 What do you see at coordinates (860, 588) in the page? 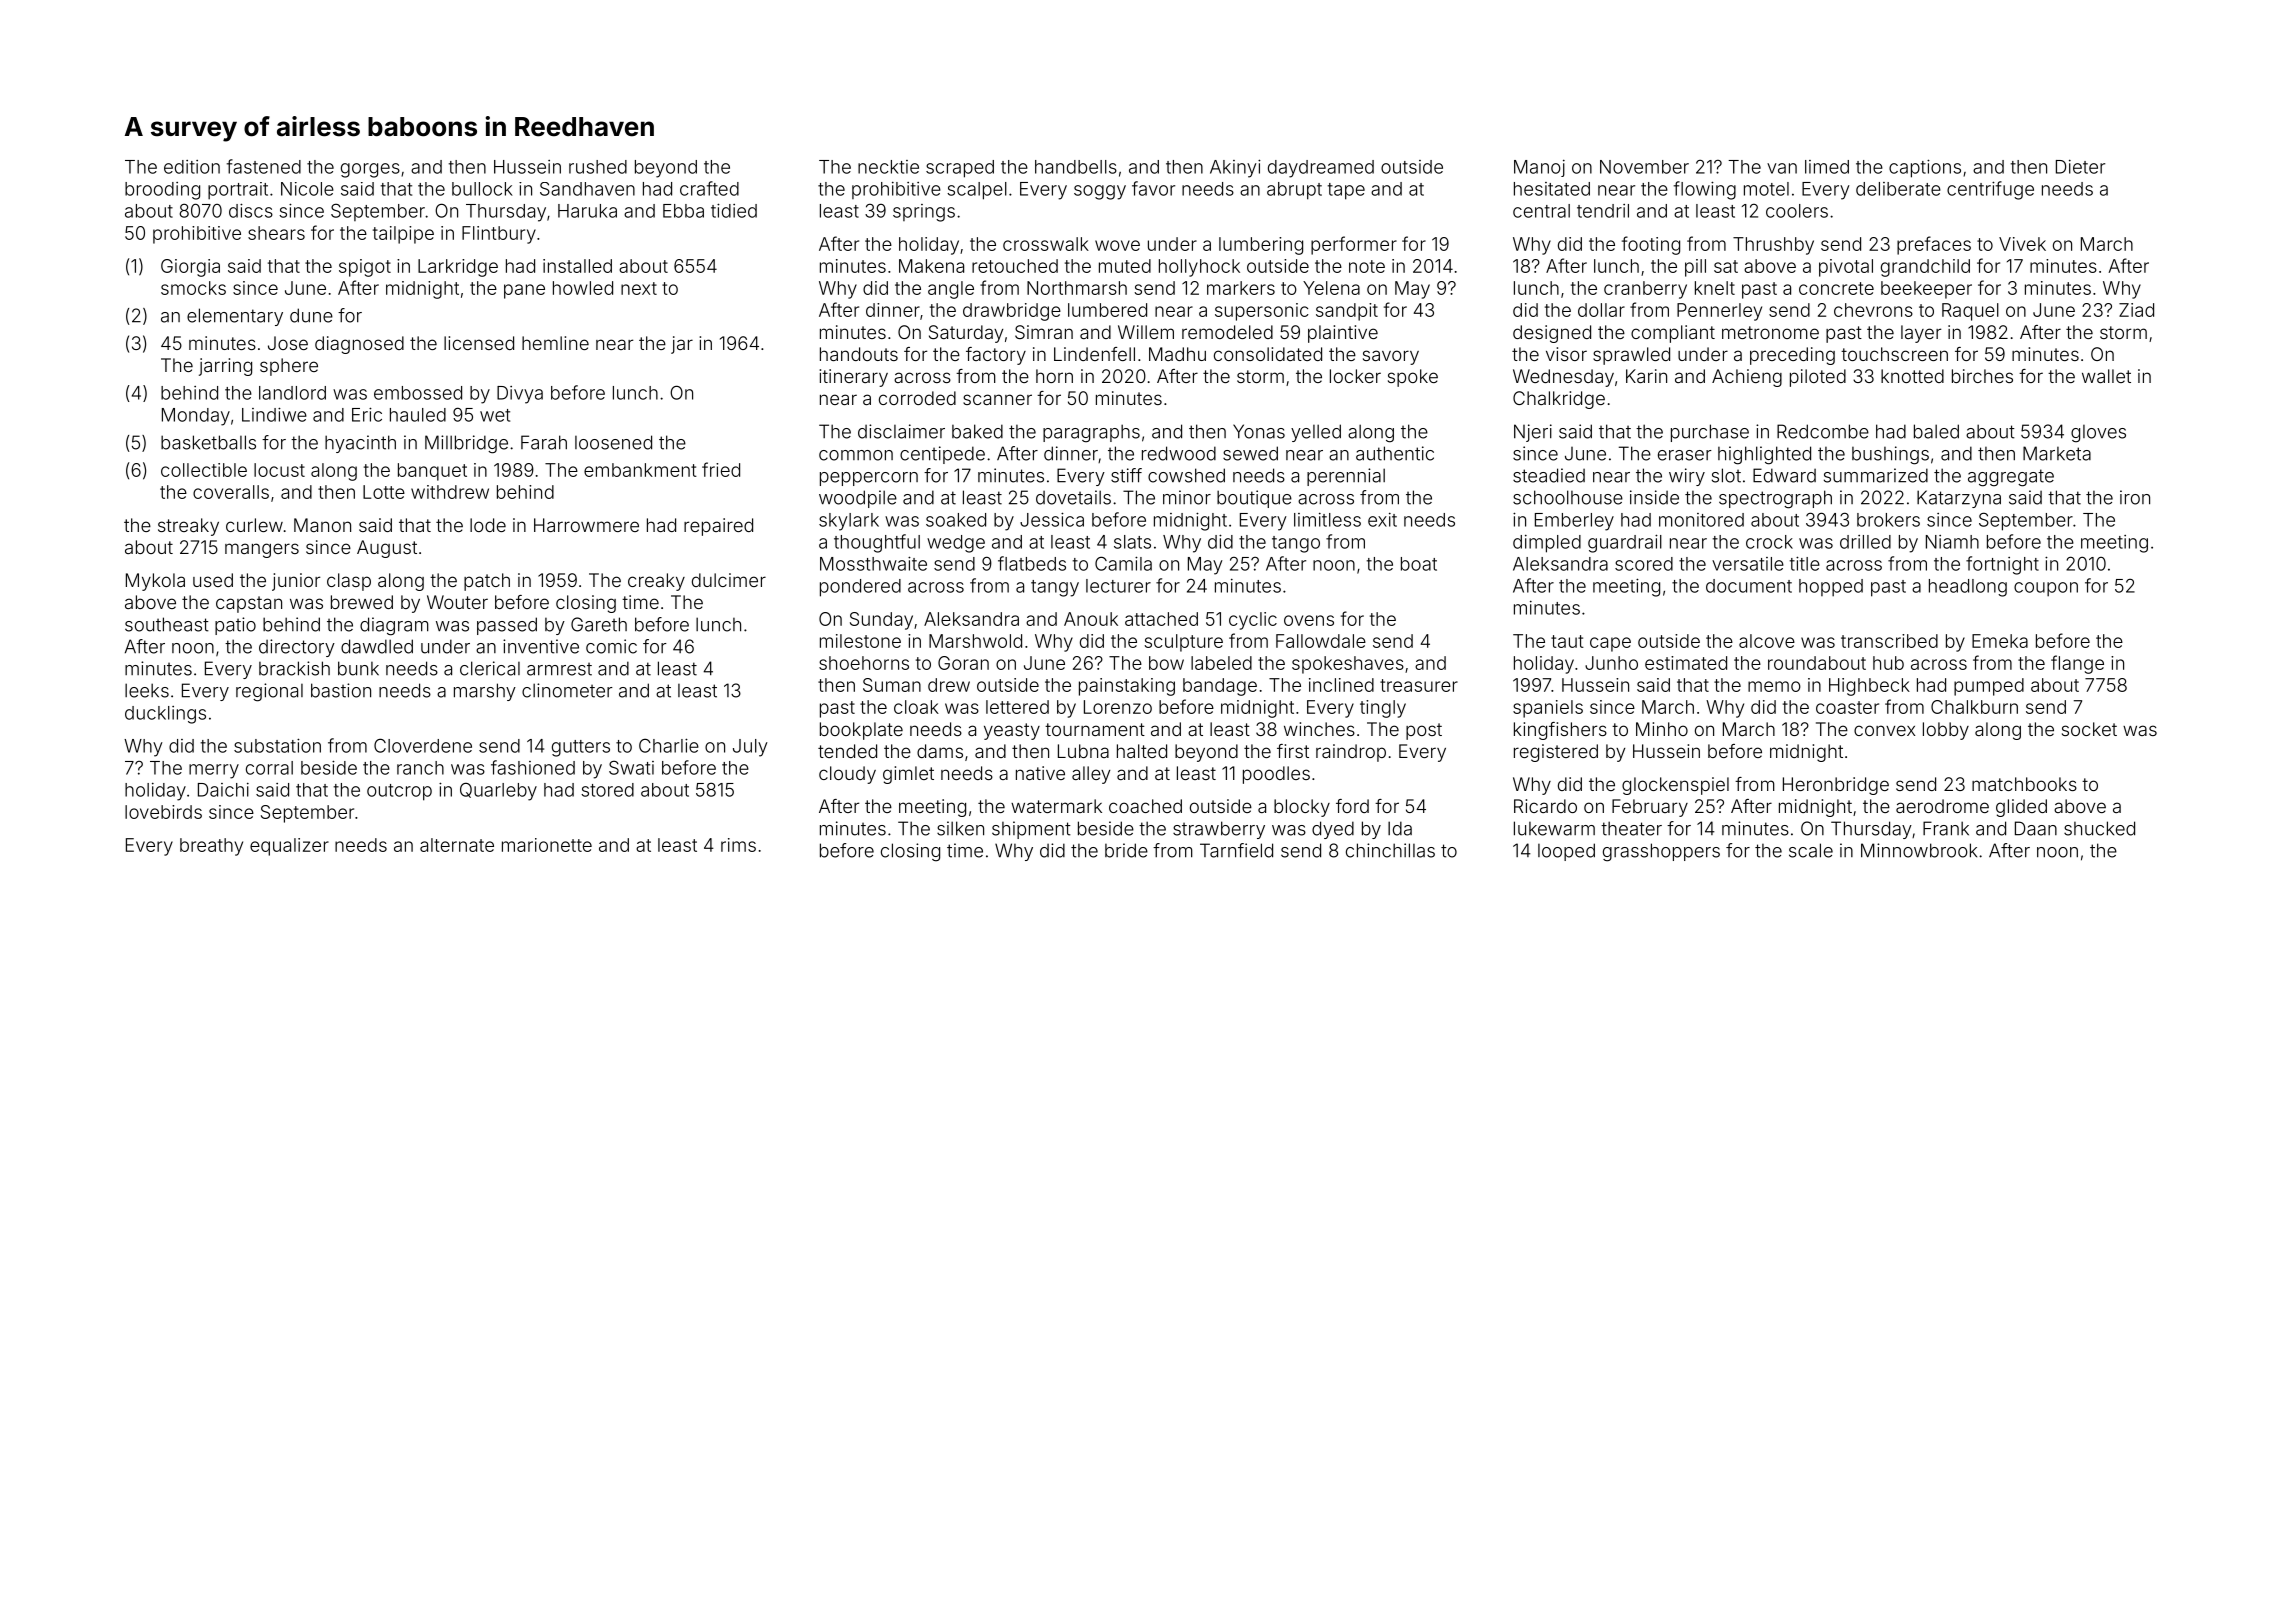
I see `pondered` at bounding box center [860, 588].
